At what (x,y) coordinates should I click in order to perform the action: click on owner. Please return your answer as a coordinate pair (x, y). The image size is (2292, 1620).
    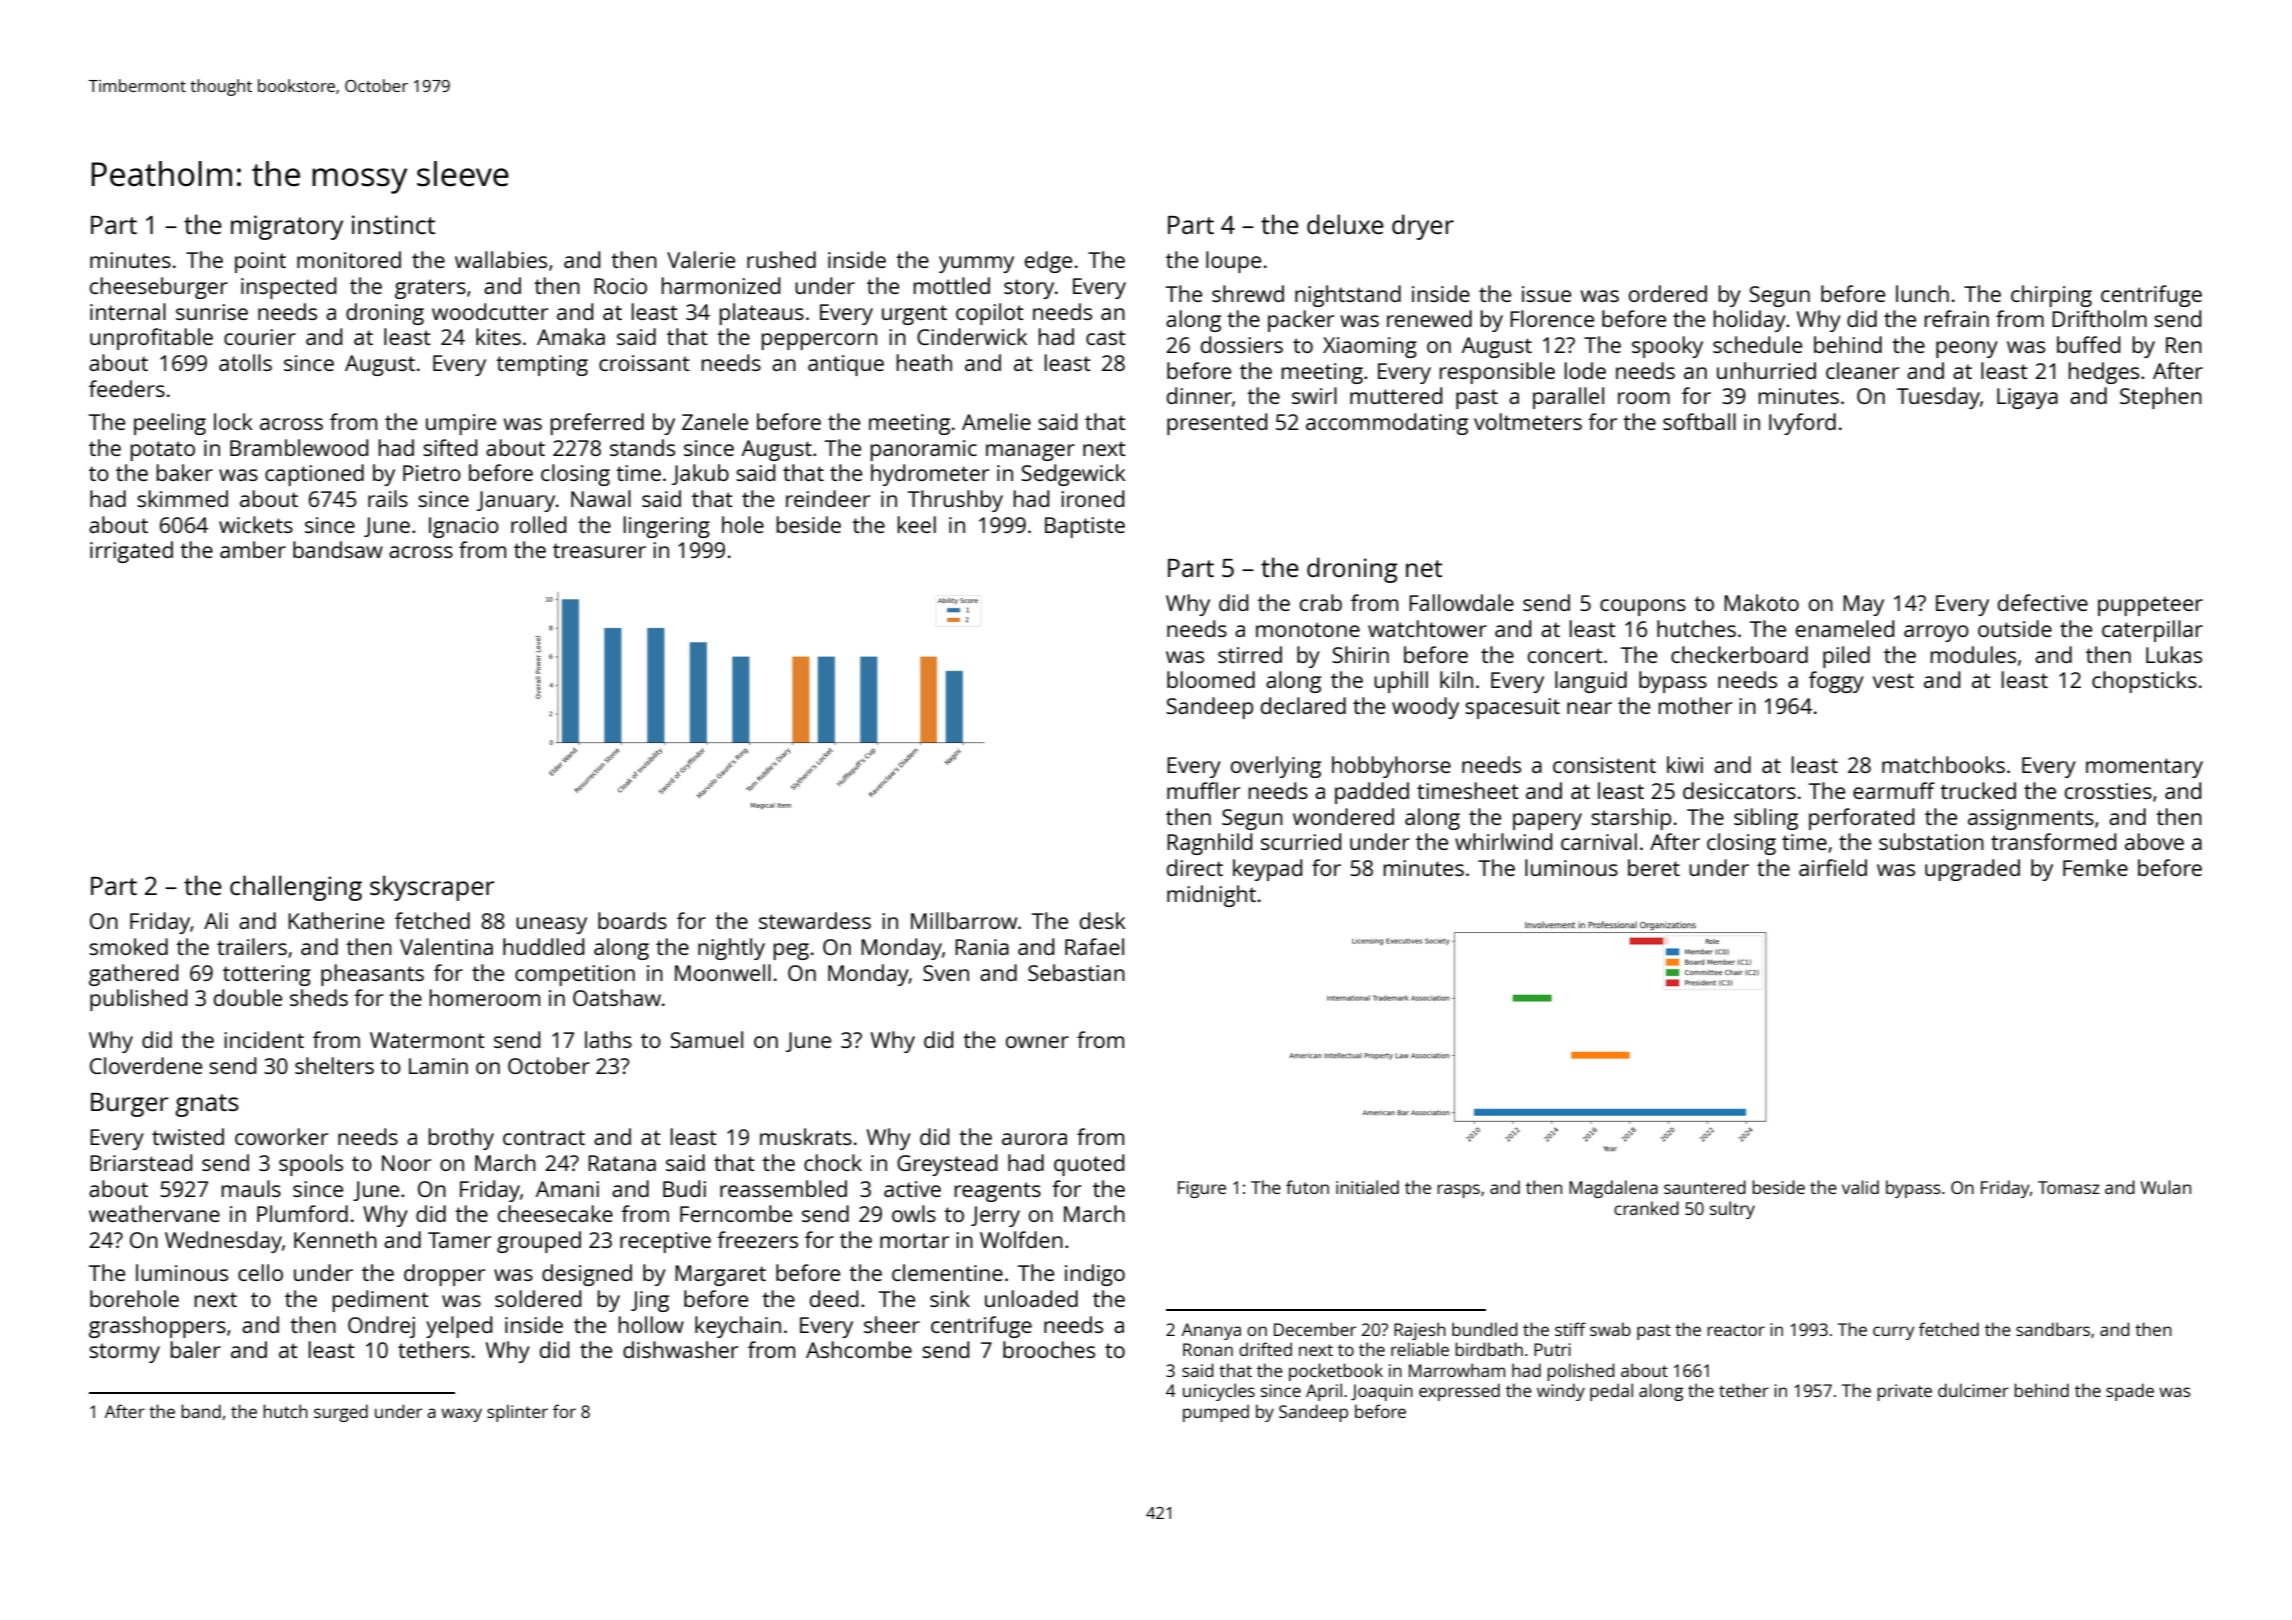
    Looking at the image, I should click on (1037, 1042).
